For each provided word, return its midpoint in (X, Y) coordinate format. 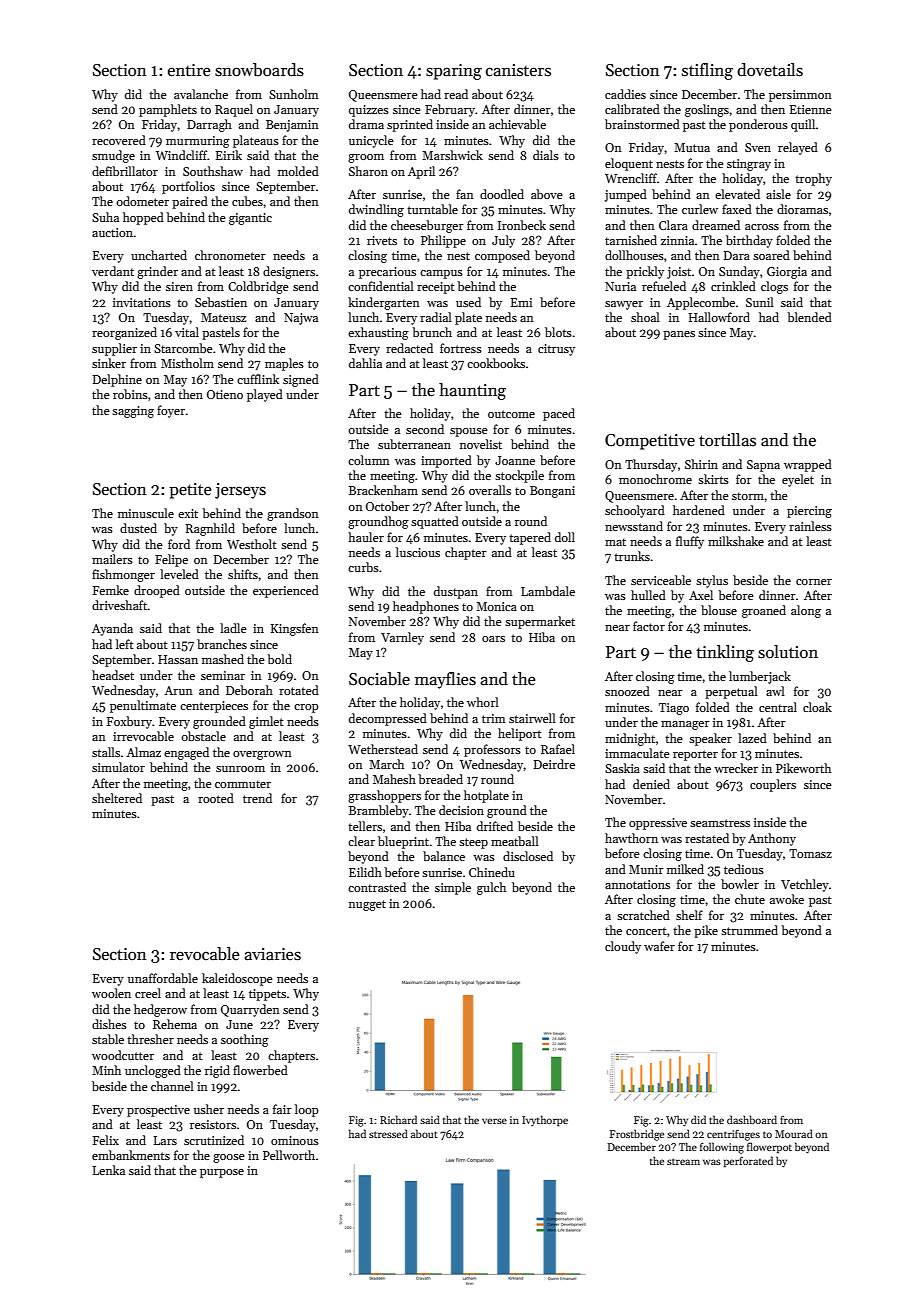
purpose (222, 1173)
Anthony (772, 839)
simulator (118, 767)
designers (289, 272)
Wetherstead (383, 749)
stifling (707, 71)
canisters (518, 70)
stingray (749, 165)
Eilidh (365, 872)
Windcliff (182, 155)
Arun (178, 690)
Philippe (443, 241)
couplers (773, 785)
